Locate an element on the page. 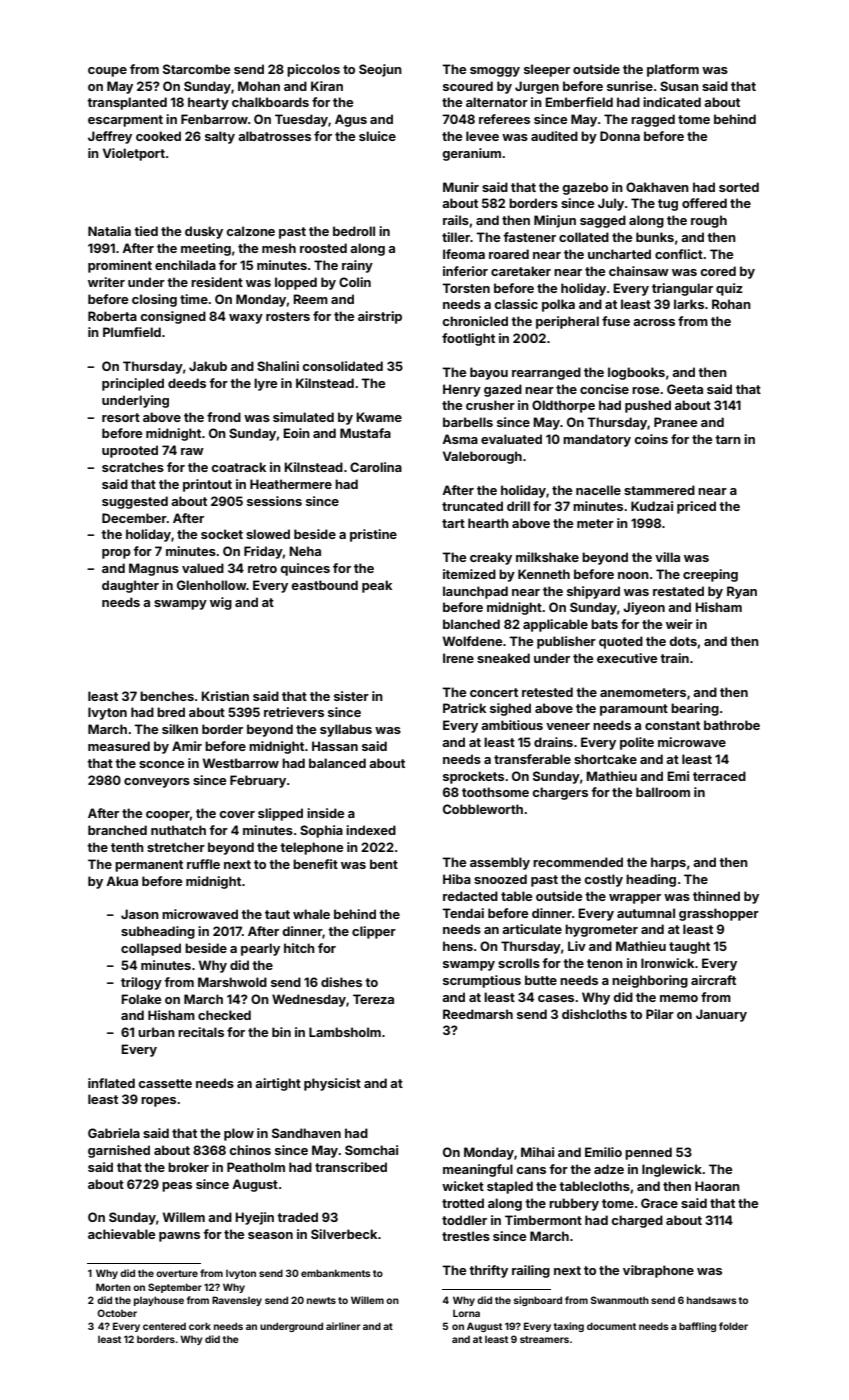  grasshopper is located at coordinates (719, 914).
